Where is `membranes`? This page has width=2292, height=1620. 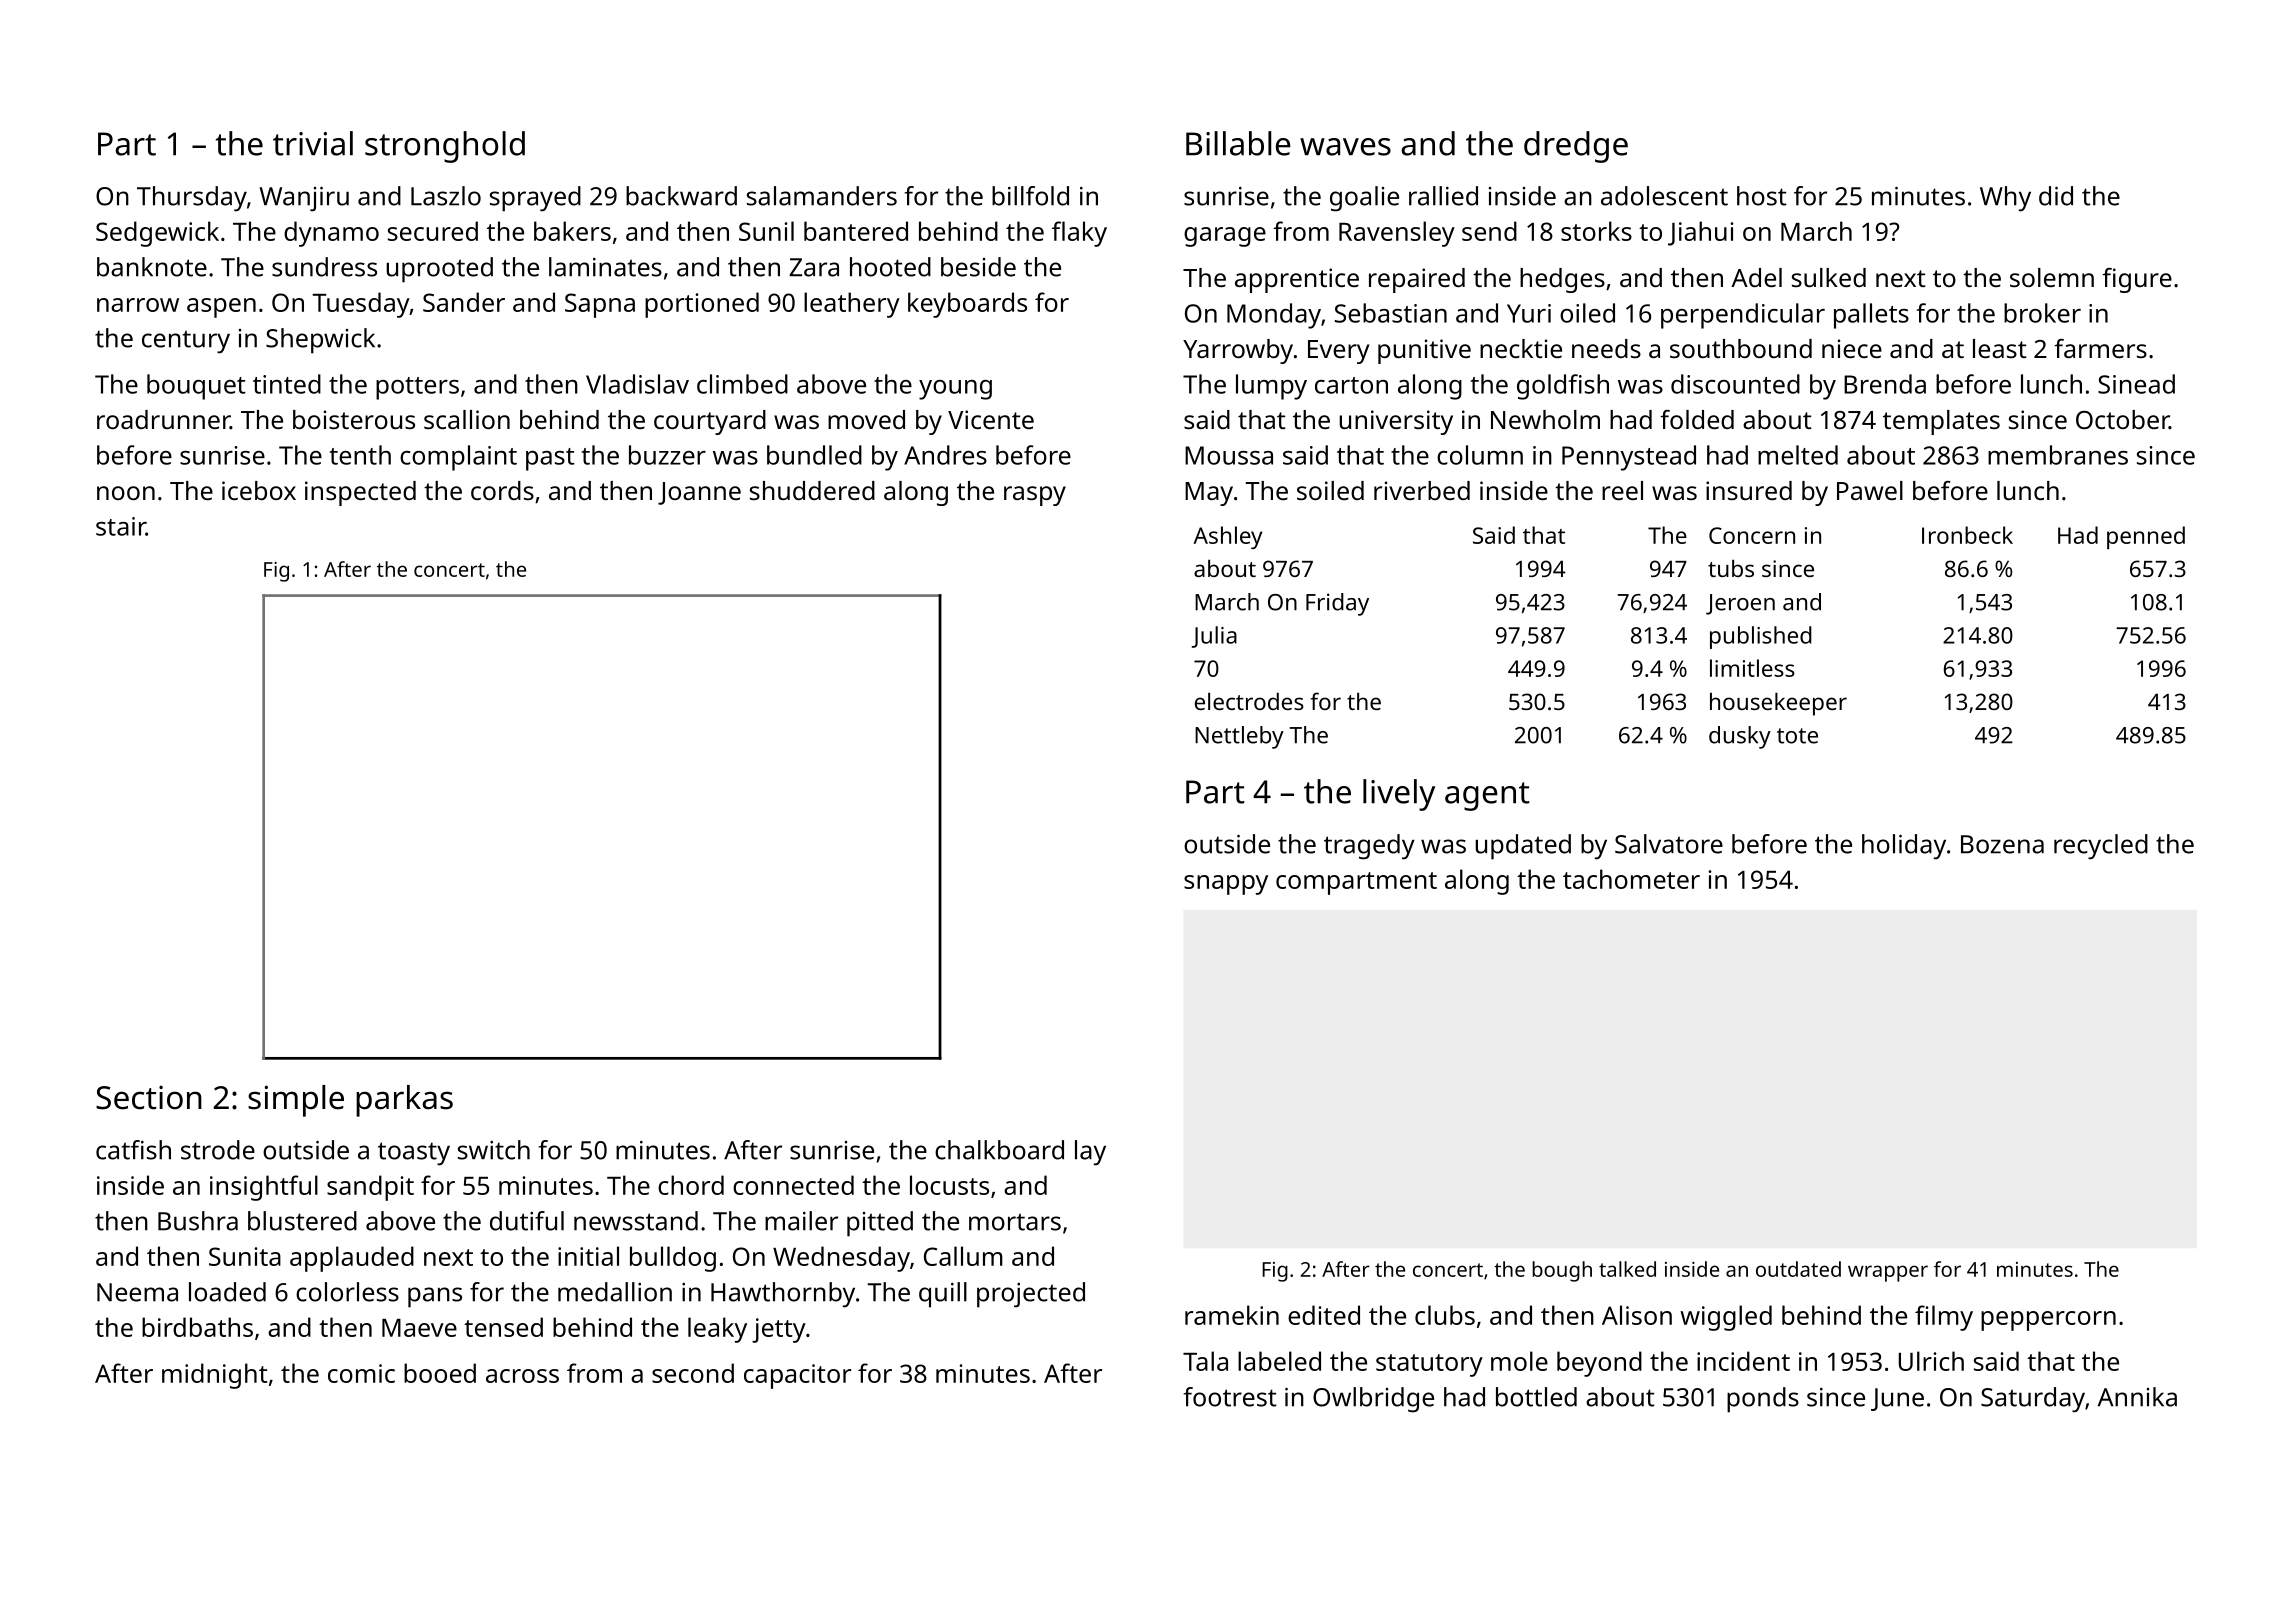
membranes is located at coordinates (2058, 455).
